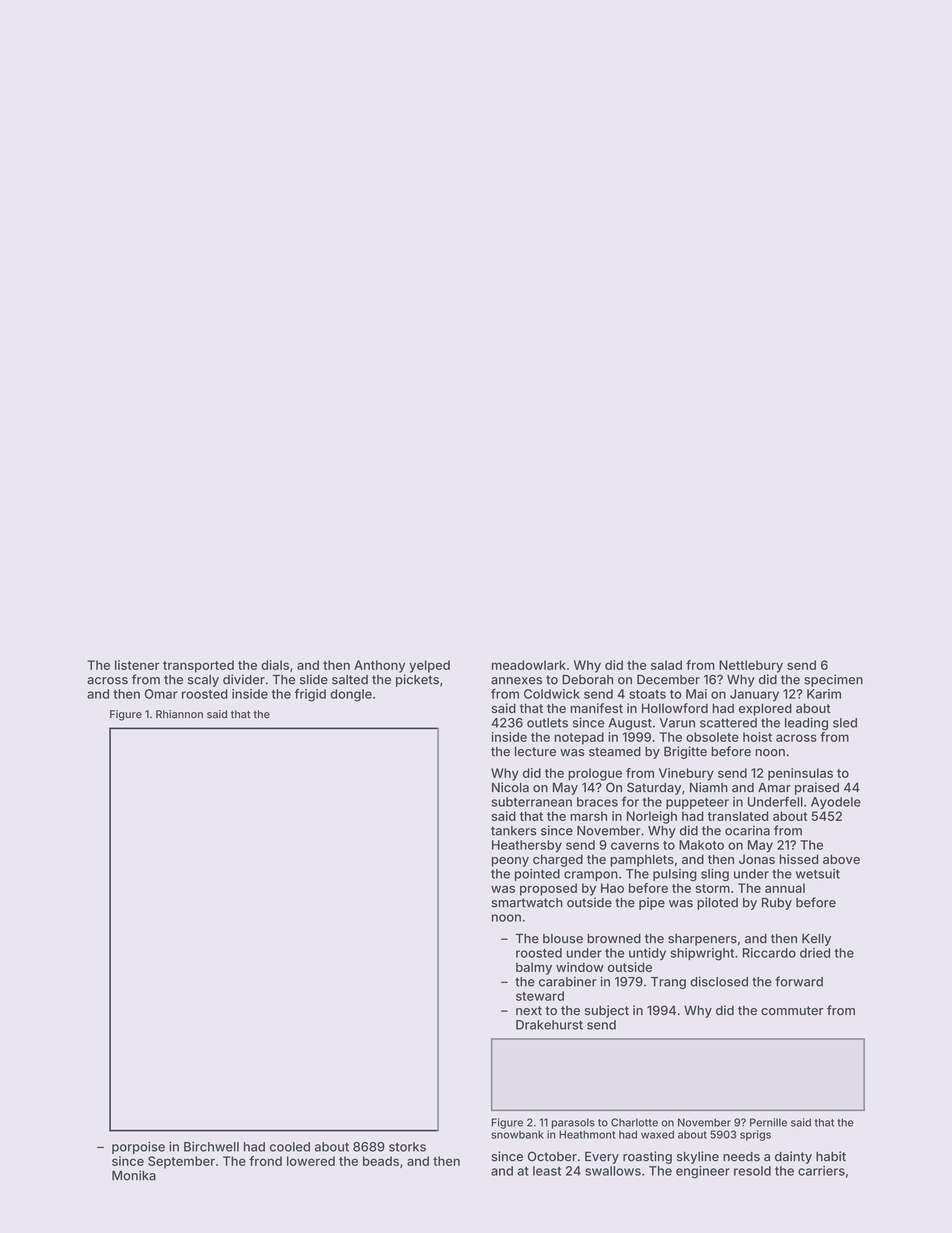 Image resolution: width=952 pixels, height=1233 pixels. Describe the element at coordinates (381, 1161) in the screenshot. I see `beads` at that location.
